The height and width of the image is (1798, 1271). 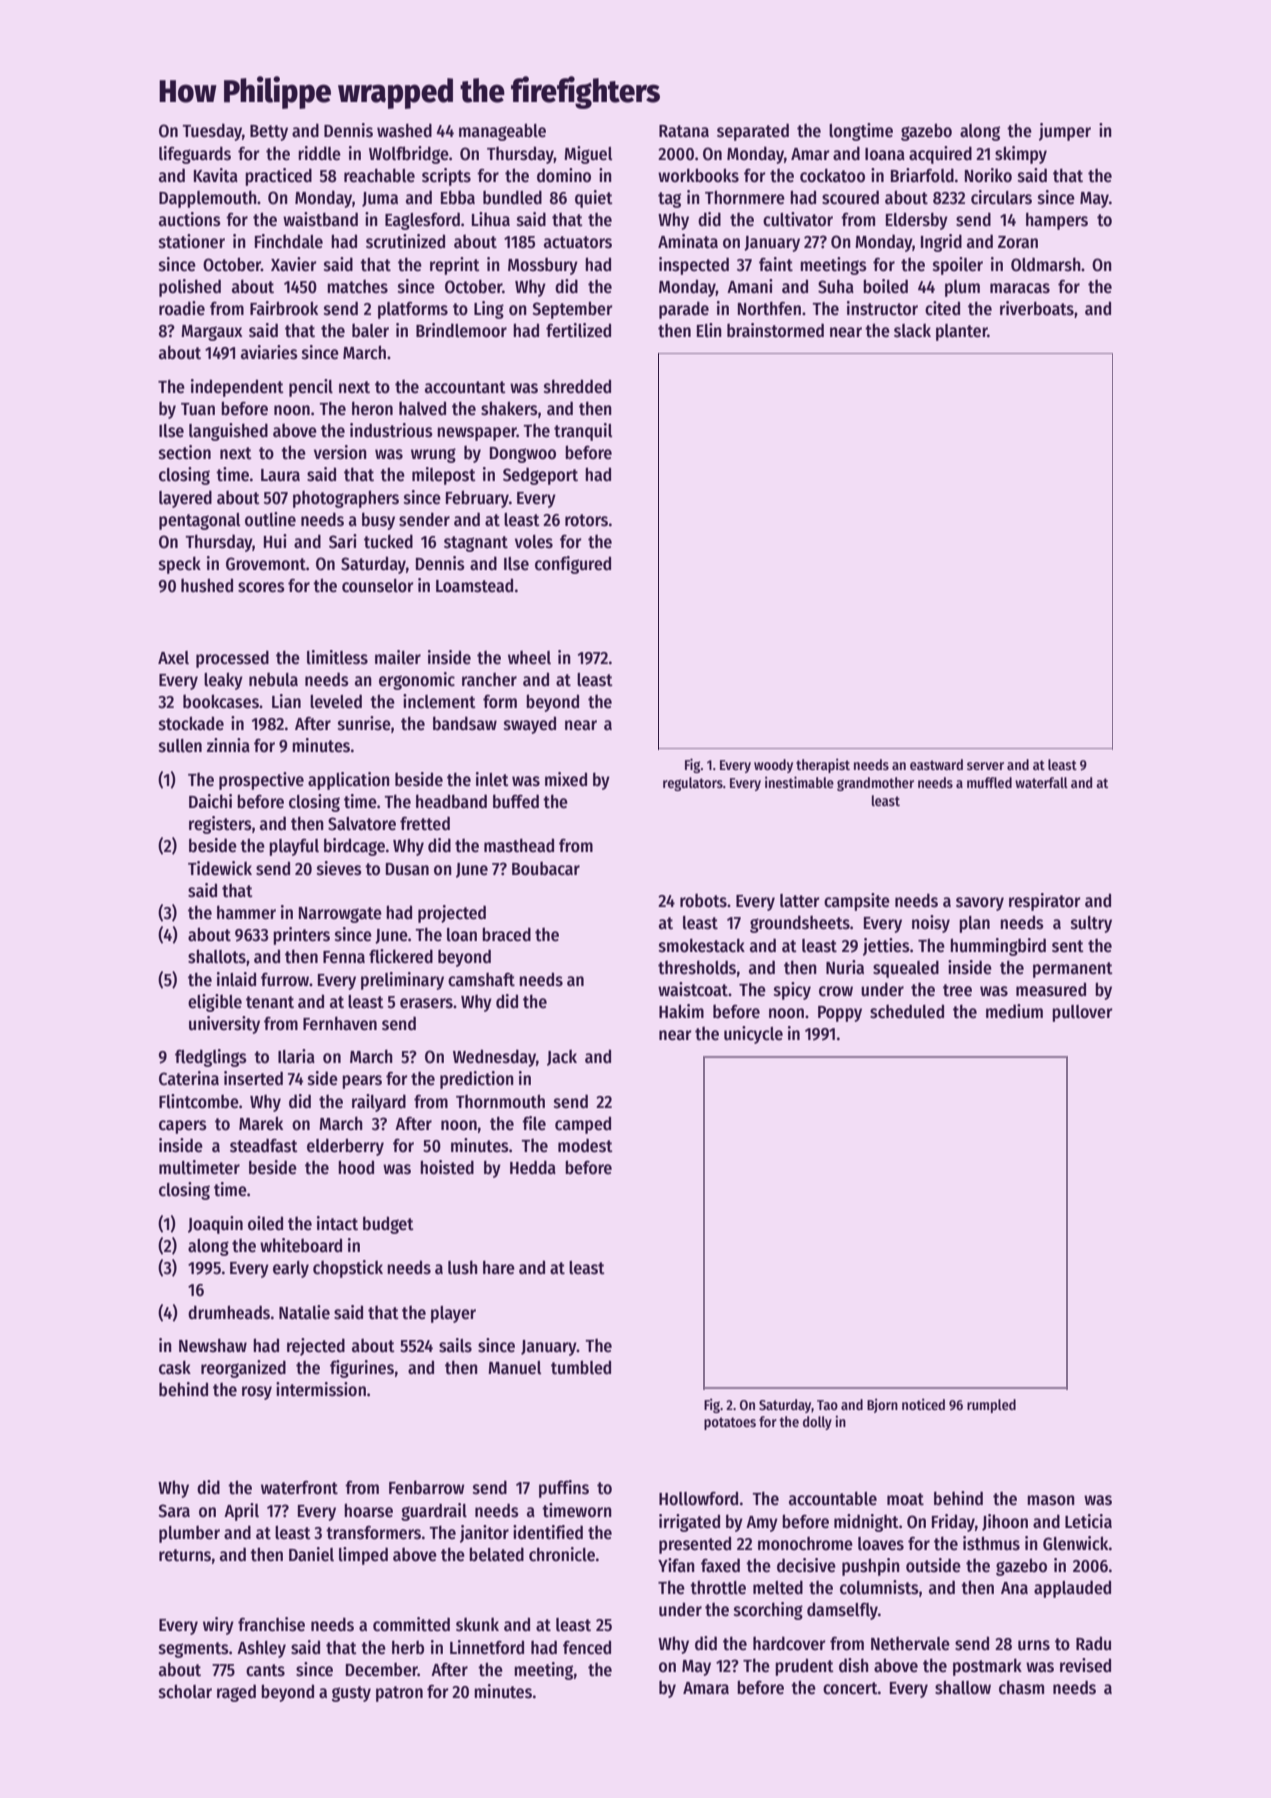 I want to click on waterfall, so click(x=1041, y=782).
